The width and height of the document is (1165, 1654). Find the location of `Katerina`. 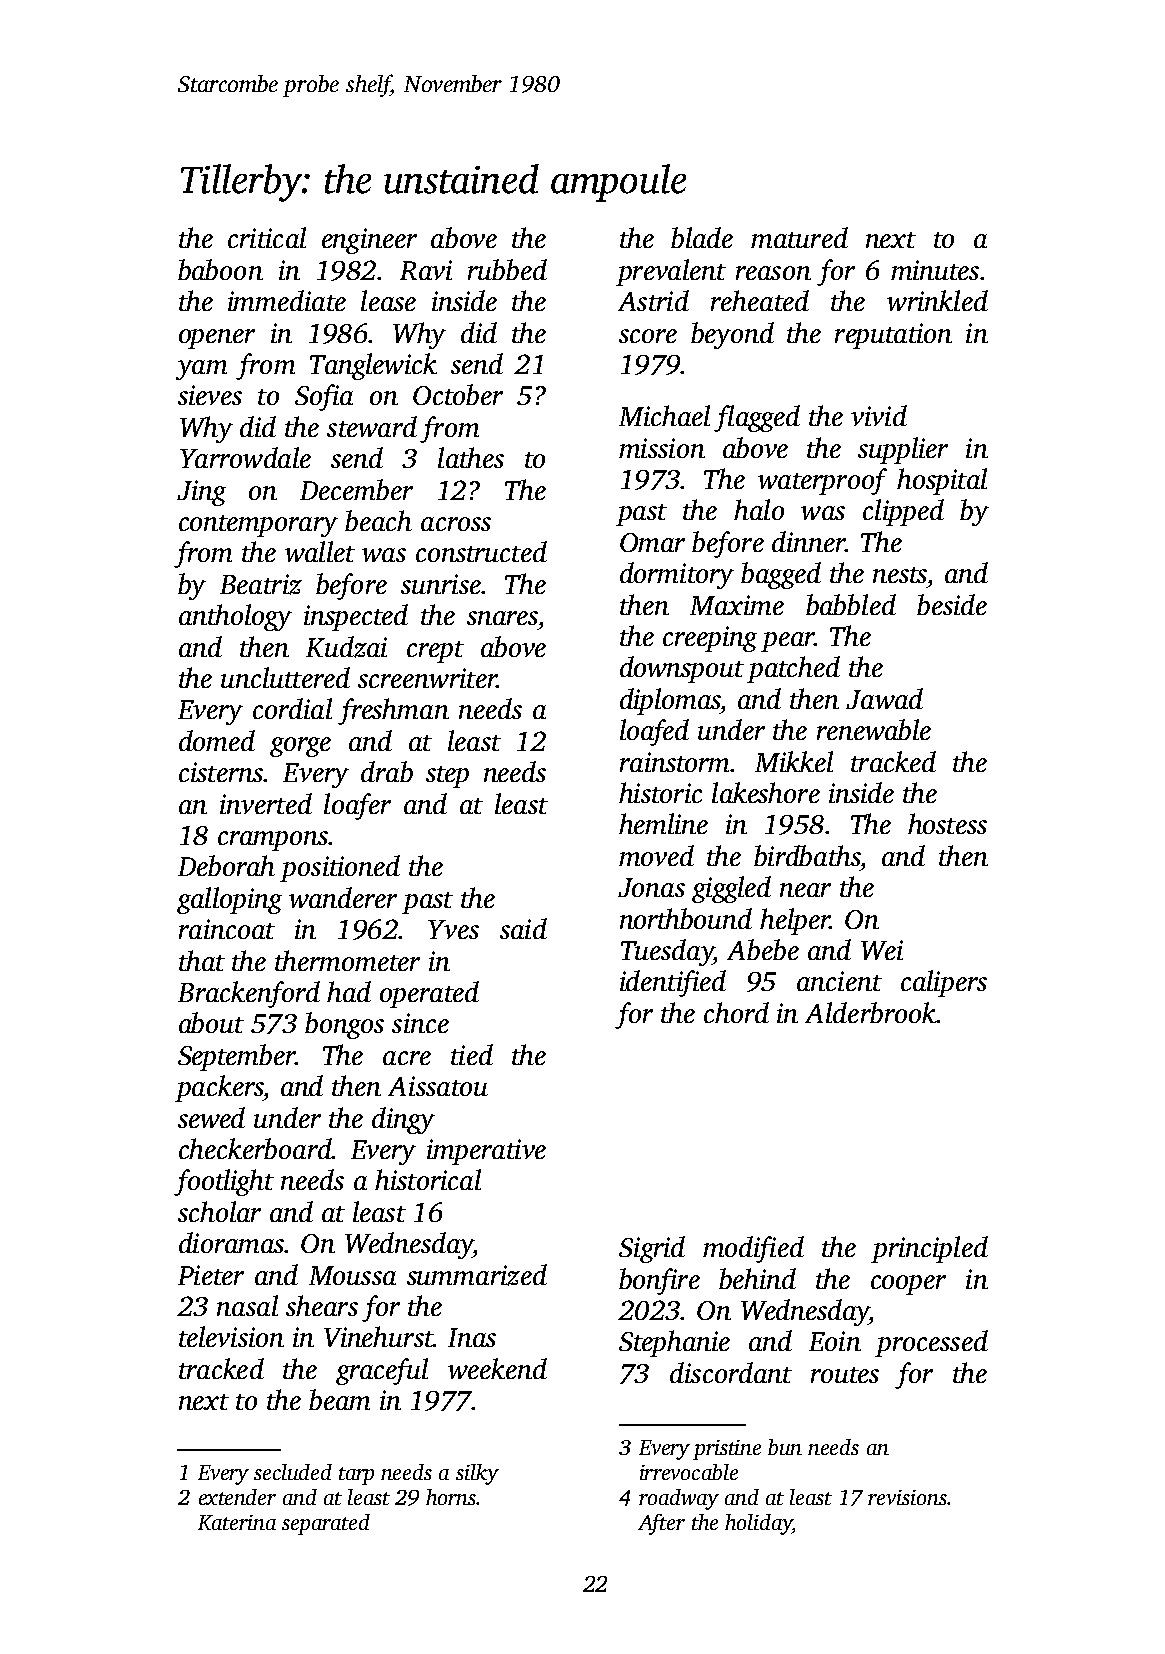

Katerina is located at coordinates (237, 1522).
